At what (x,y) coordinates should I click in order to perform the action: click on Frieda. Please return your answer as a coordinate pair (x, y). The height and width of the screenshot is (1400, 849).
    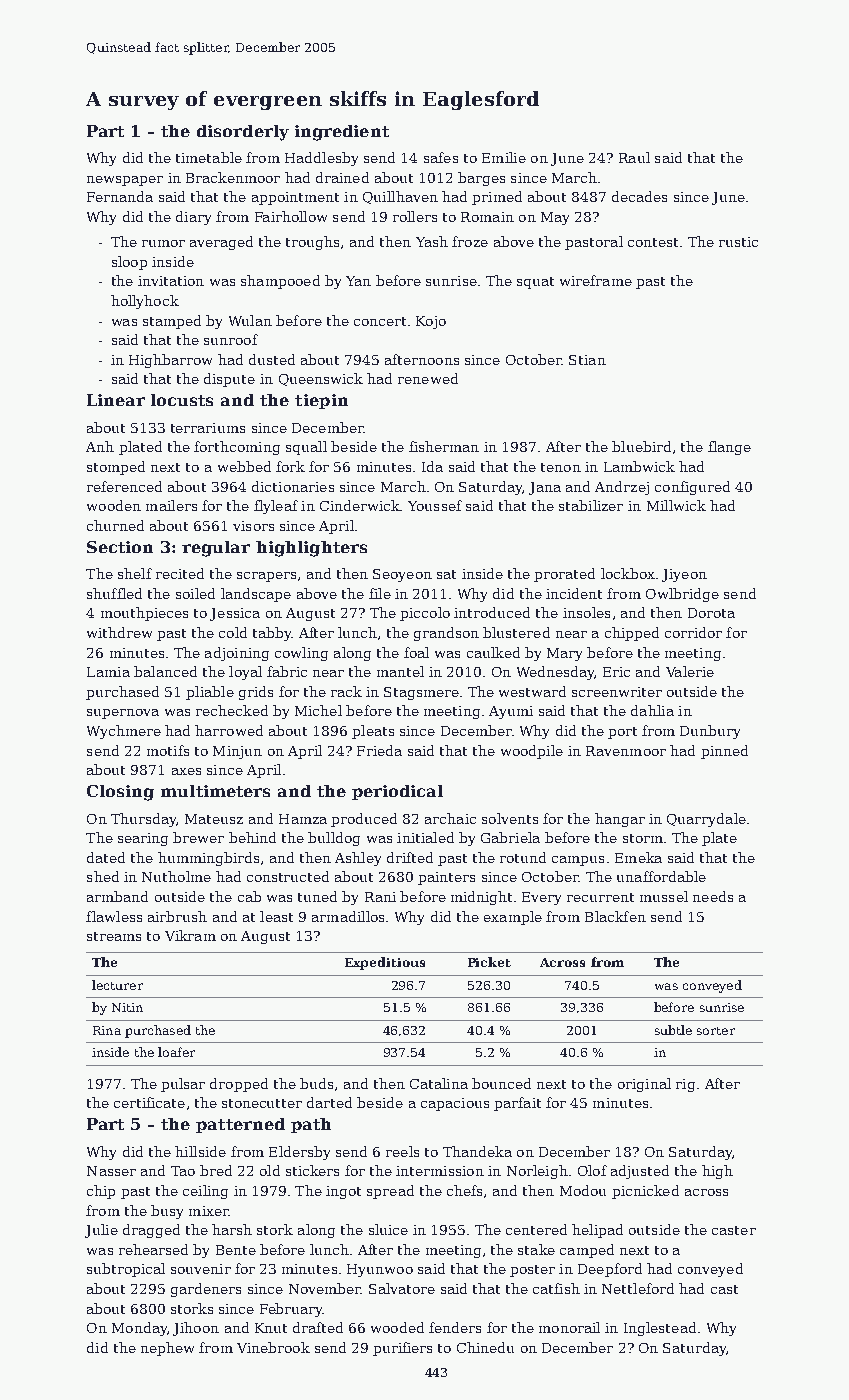
    Looking at the image, I should click on (379, 750).
